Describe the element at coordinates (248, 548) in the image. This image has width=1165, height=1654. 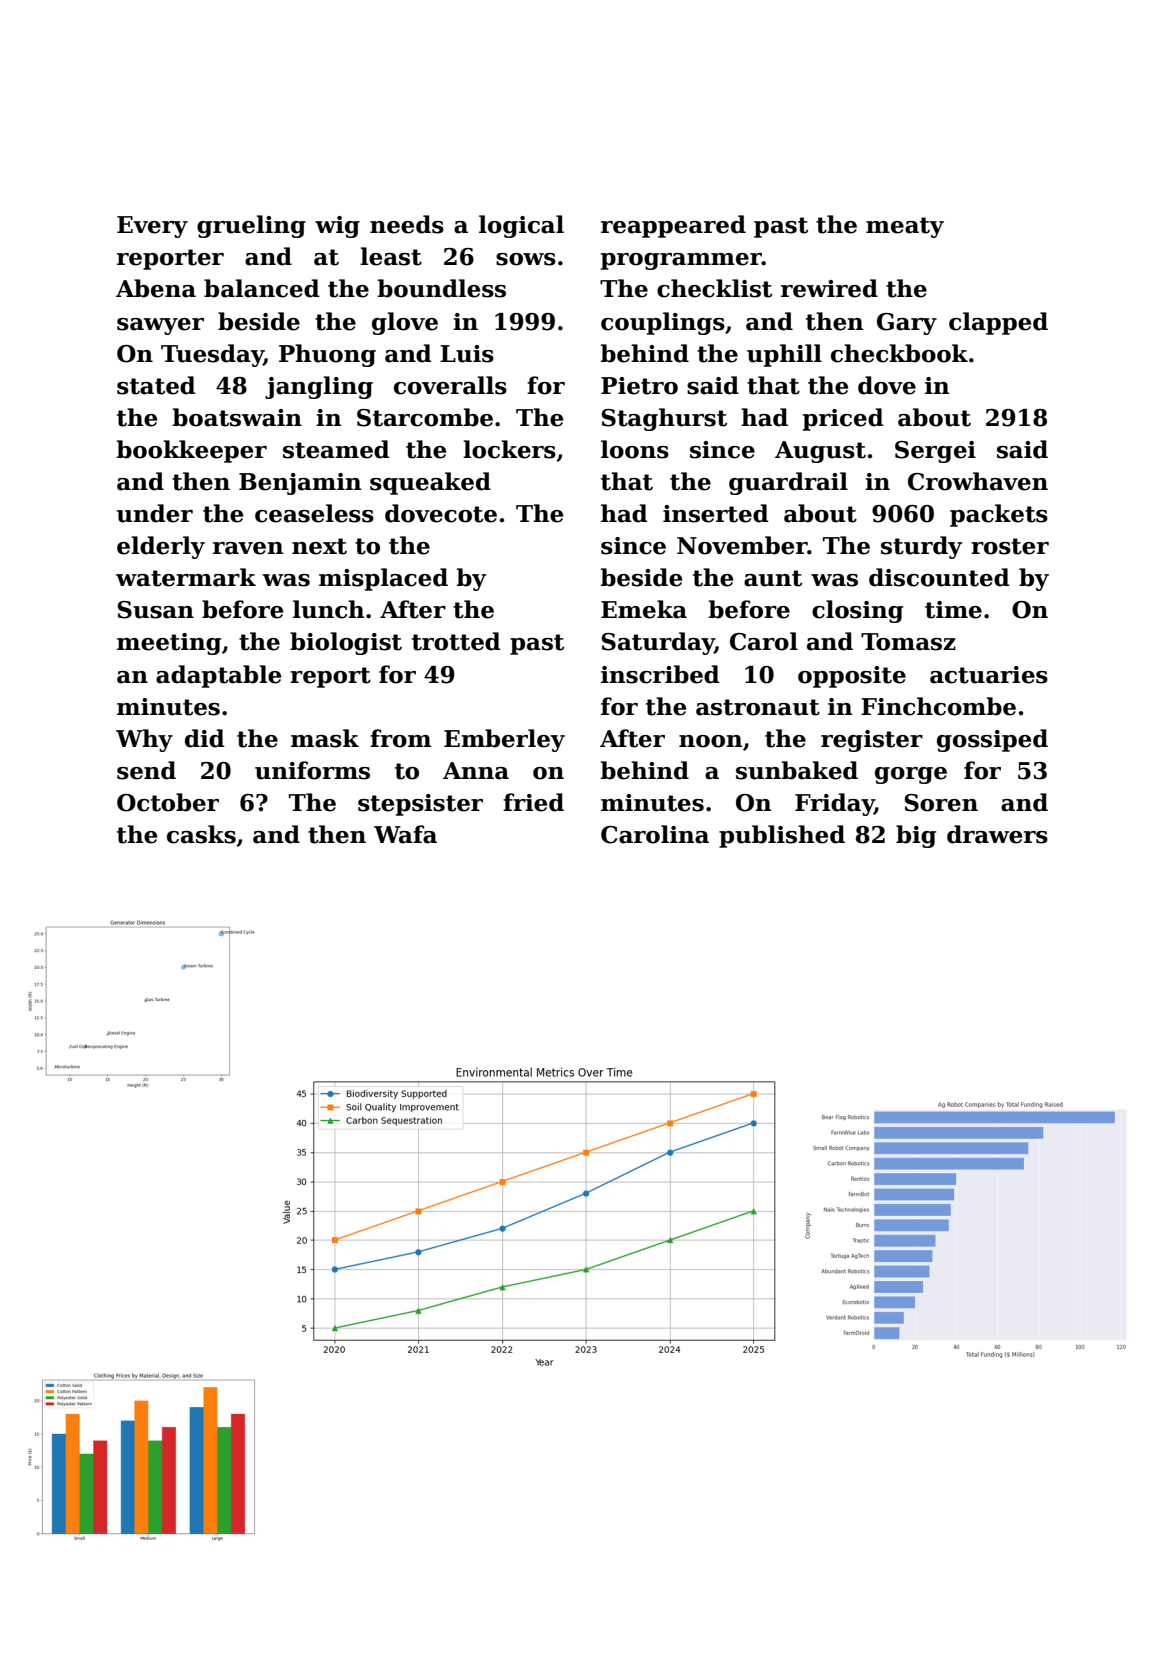
I see `raven` at that location.
